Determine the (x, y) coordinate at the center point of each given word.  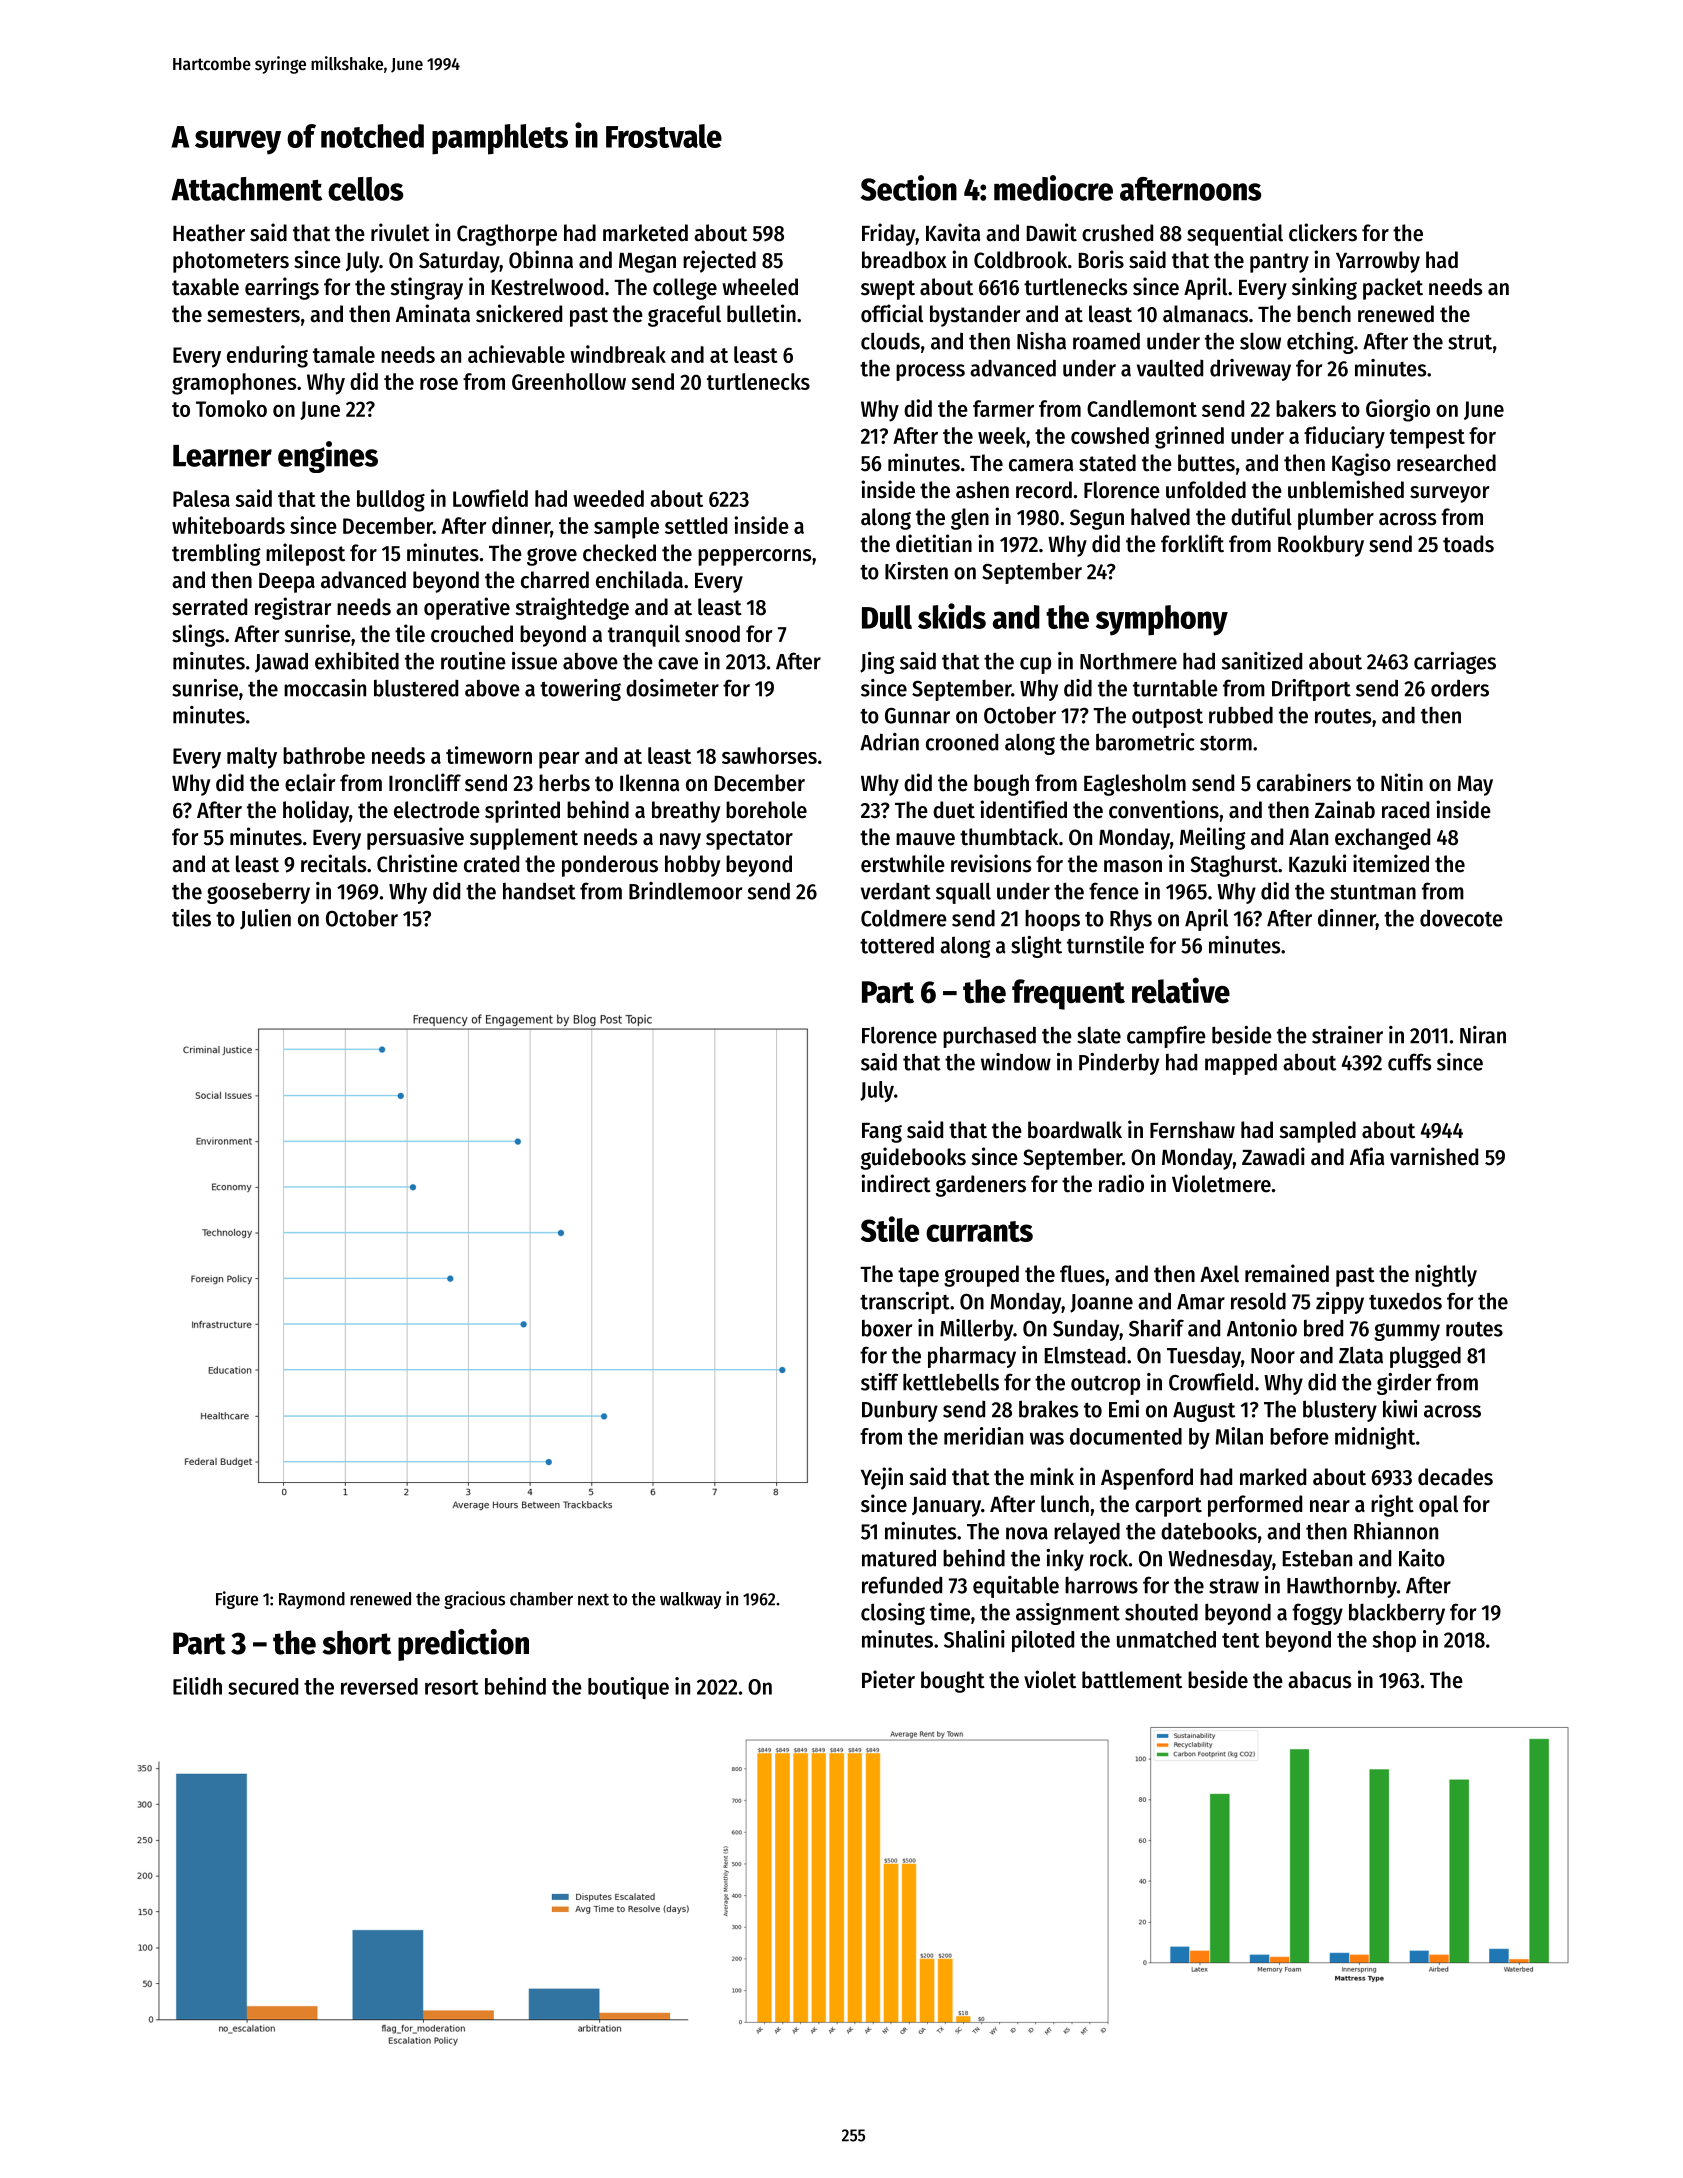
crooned (962, 742)
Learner (222, 456)
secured (263, 1686)
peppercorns (754, 557)
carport (1168, 1507)
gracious (474, 1600)
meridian (983, 1436)
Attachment (246, 189)
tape (918, 1277)
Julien (265, 919)
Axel (1219, 1274)
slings (198, 635)
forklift (1192, 543)
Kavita (953, 232)
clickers (1323, 232)
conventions (1164, 809)
